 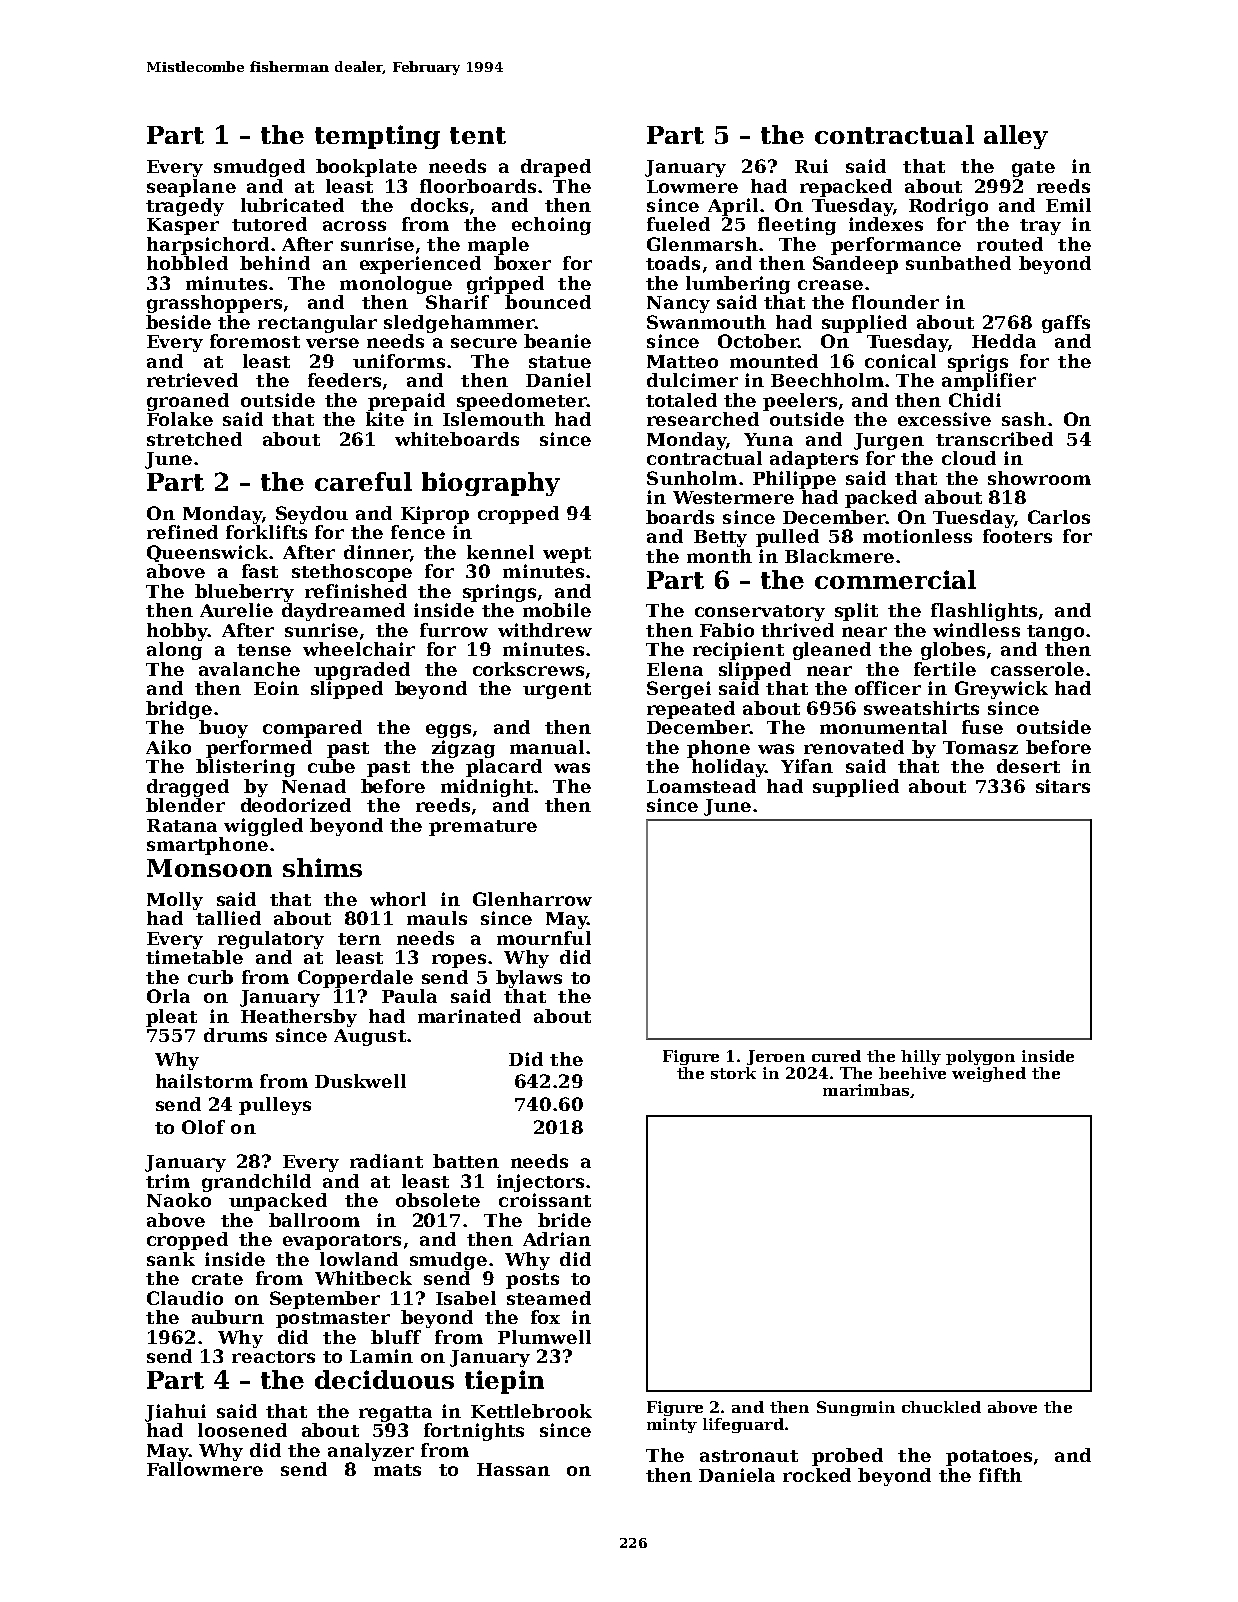 What do you see at coordinates (208, 246) in the screenshot?
I see `harpsichord` at bounding box center [208, 246].
